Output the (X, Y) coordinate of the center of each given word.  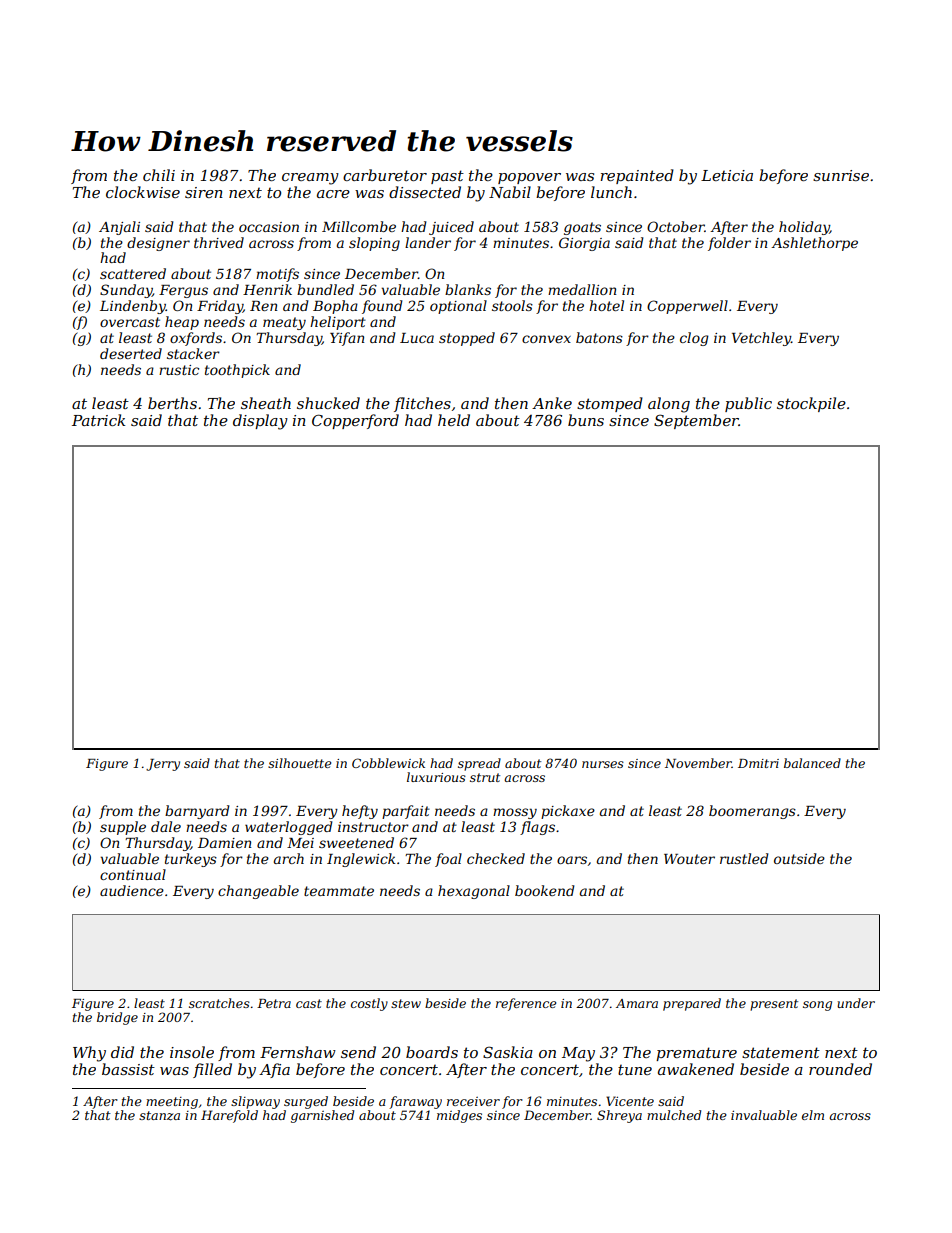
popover (529, 178)
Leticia (727, 175)
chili (159, 175)
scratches (219, 1003)
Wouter (689, 859)
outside (799, 858)
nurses (603, 764)
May (578, 1054)
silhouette (299, 763)
